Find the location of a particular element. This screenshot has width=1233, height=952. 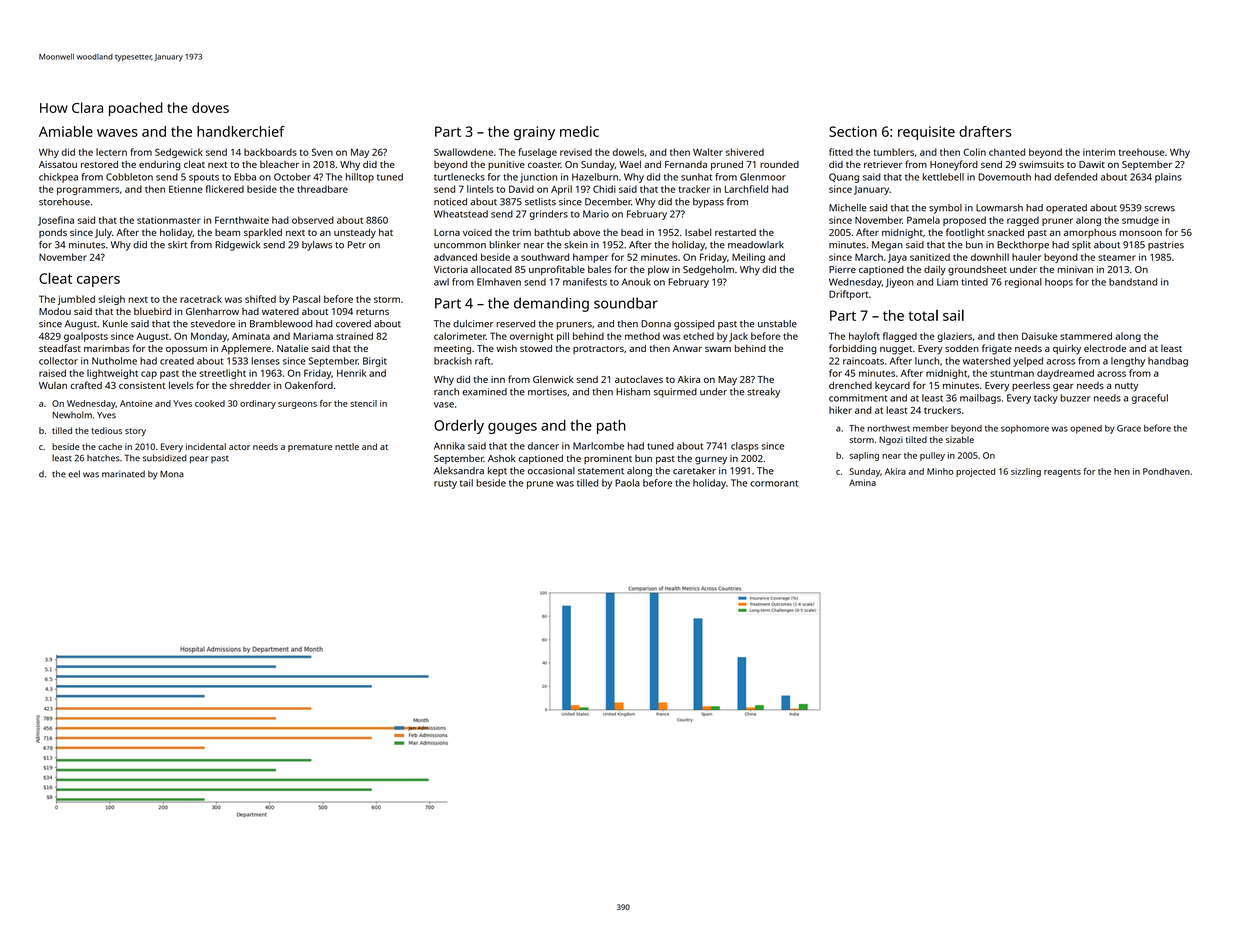

projected is located at coordinates (975, 472).
